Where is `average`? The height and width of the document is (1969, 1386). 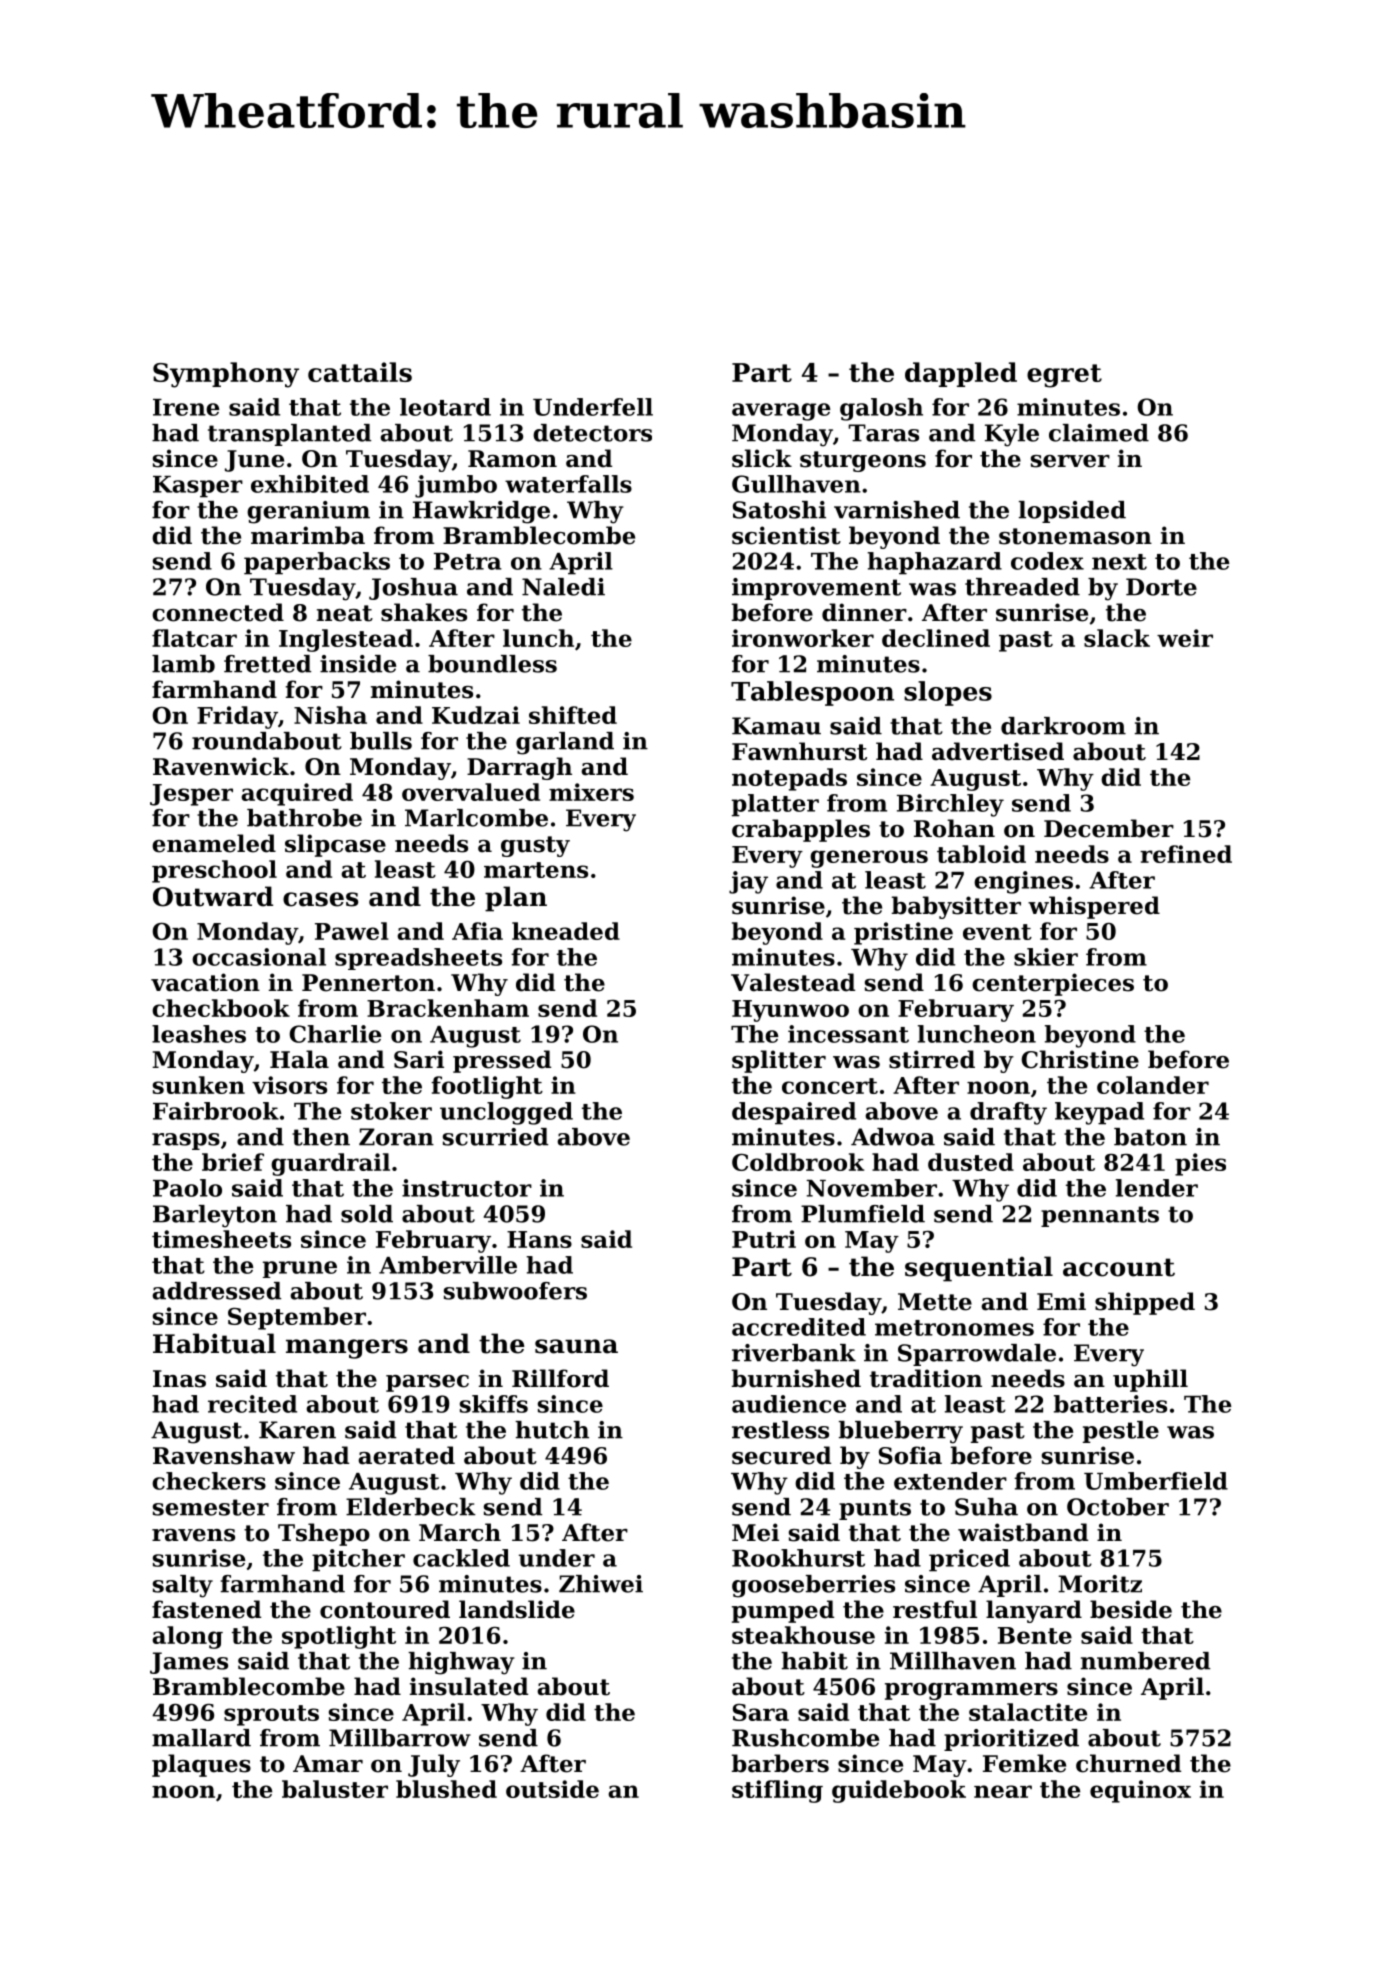
average is located at coordinates (781, 412).
